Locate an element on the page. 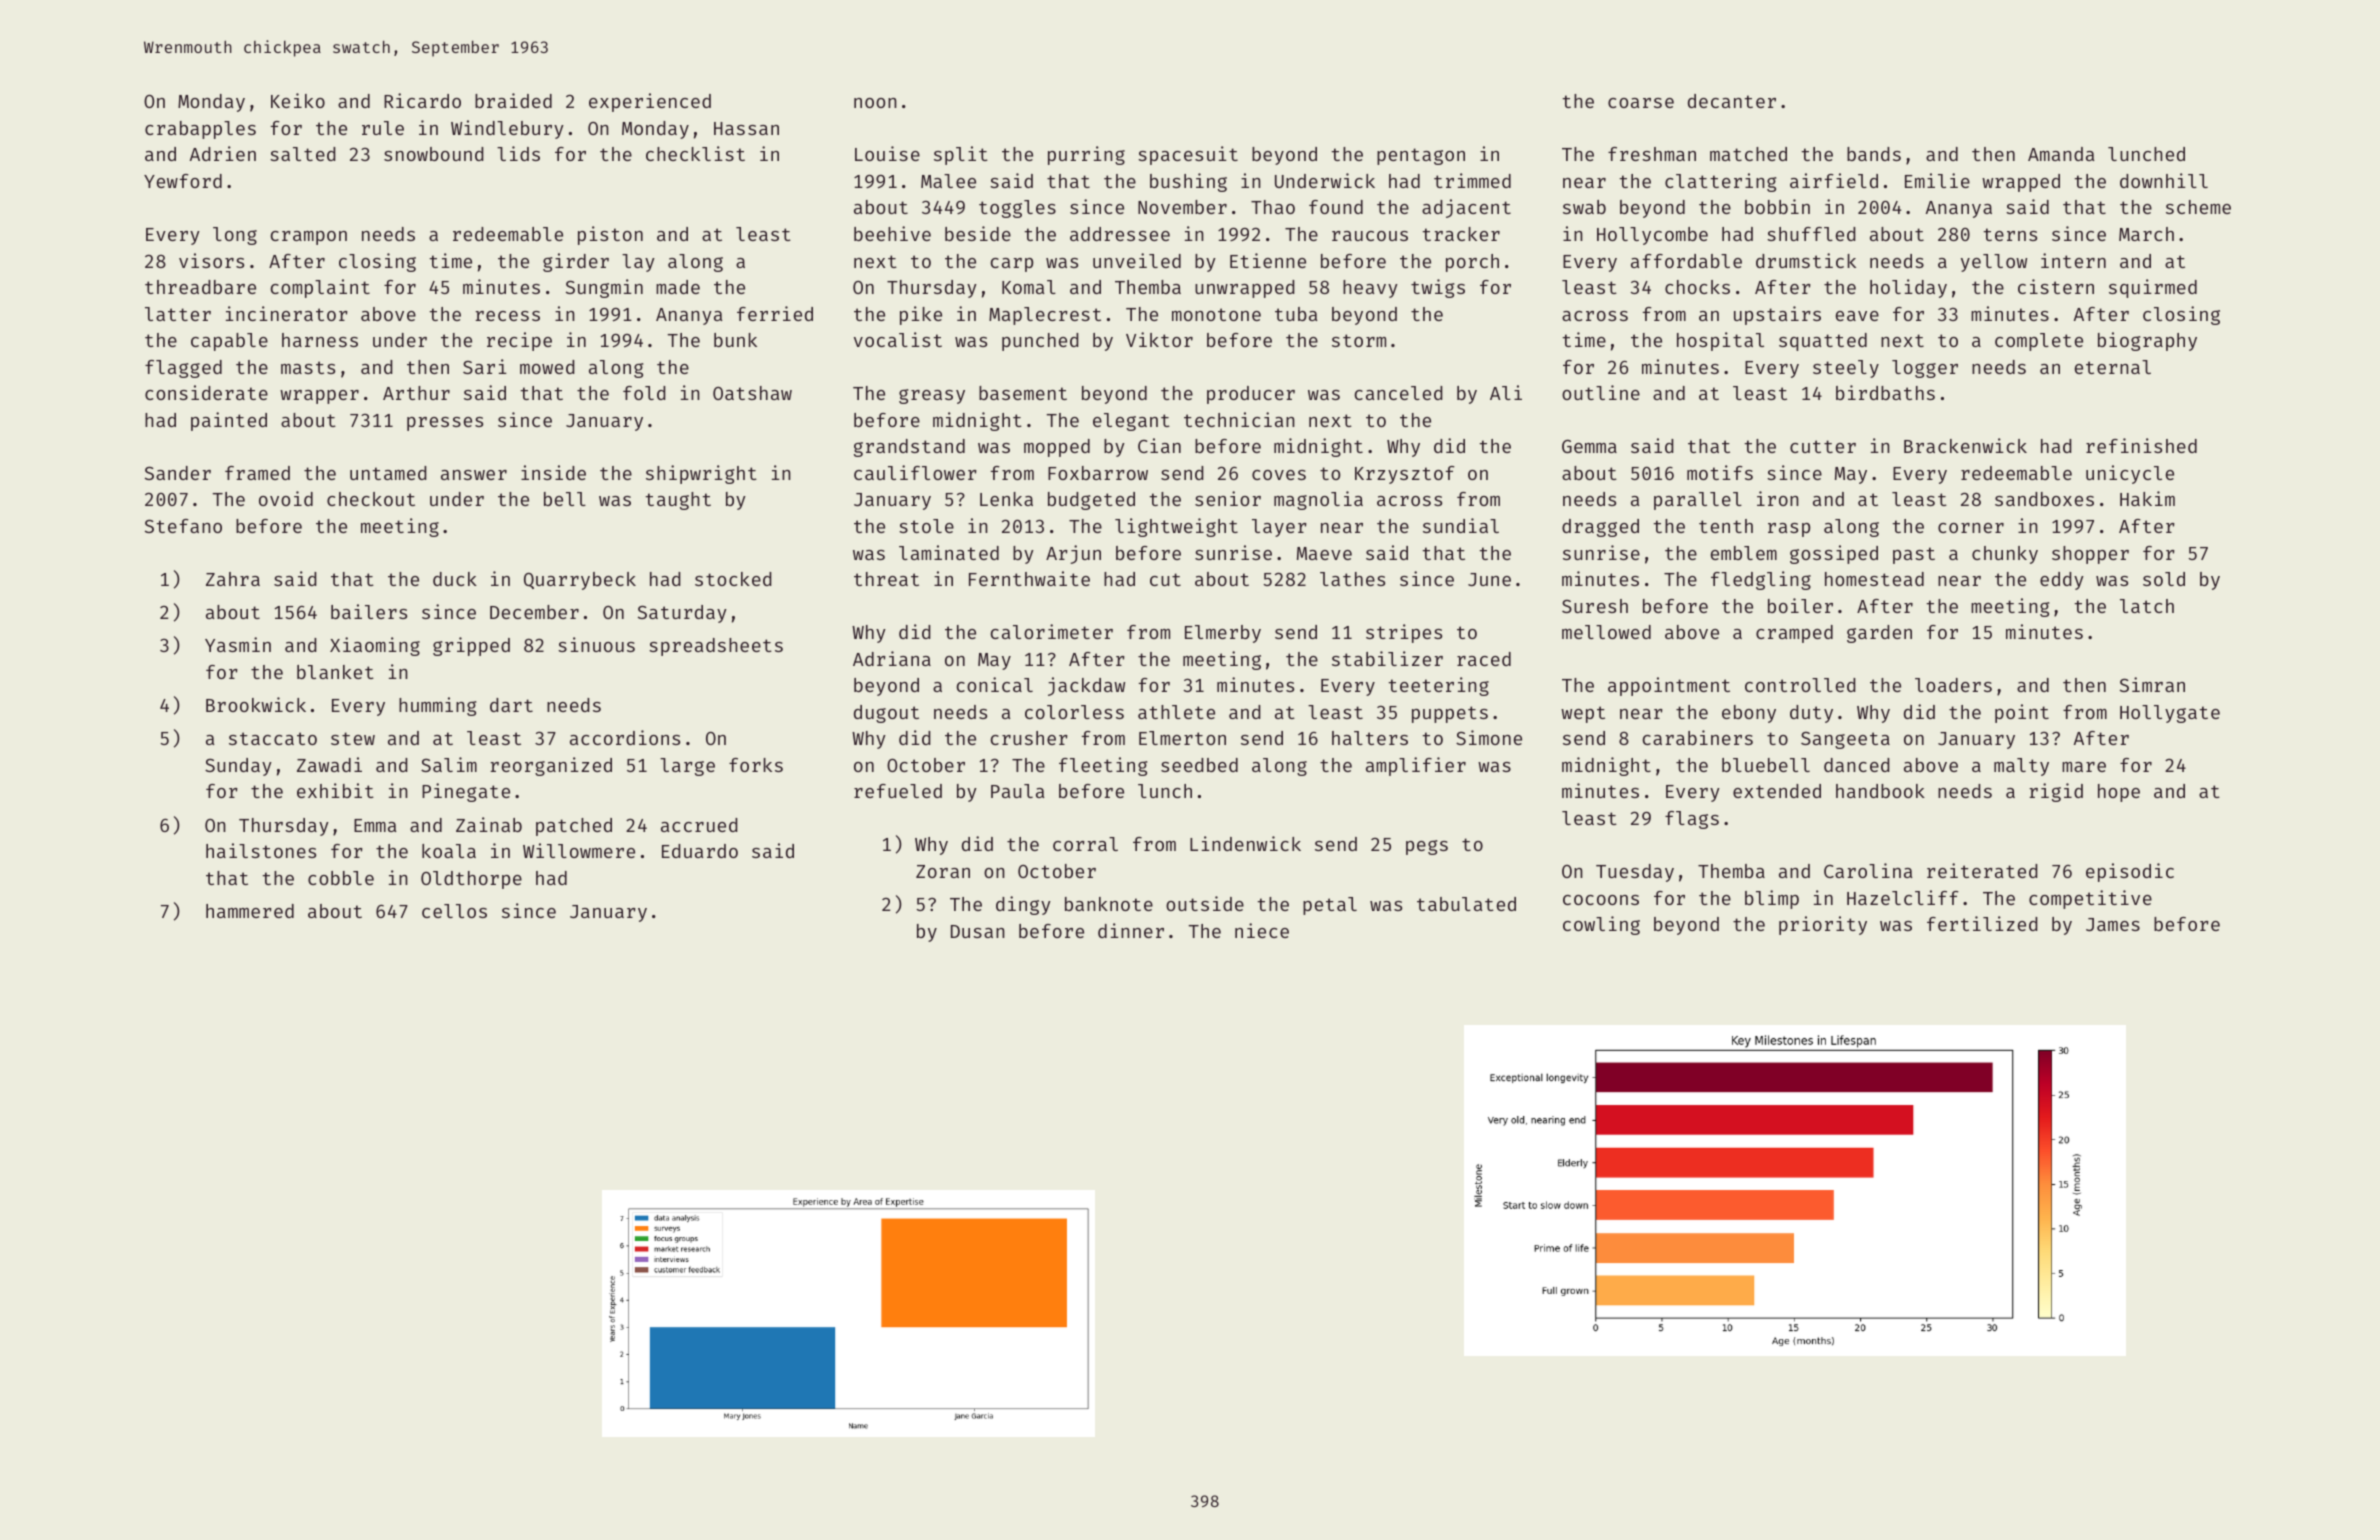  decanter is located at coordinates (1732, 101).
